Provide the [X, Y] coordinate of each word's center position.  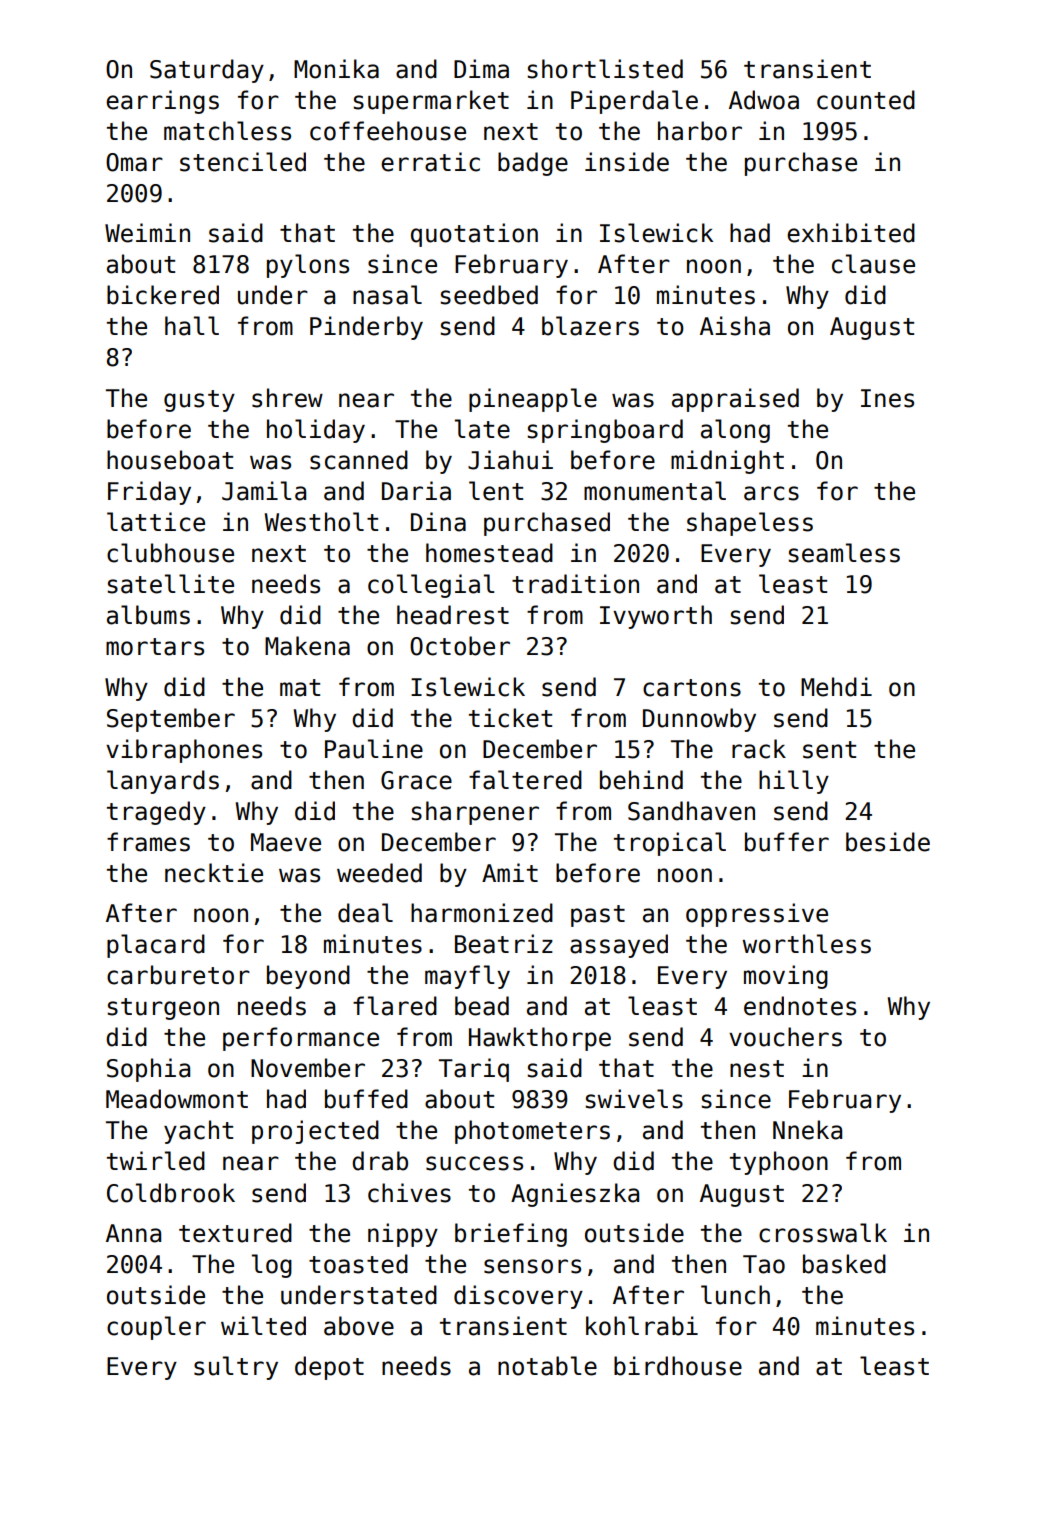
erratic [430, 162]
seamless [844, 553]
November [308, 1068]
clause [873, 264]
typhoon [779, 1163]
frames [148, 842]
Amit [510, 872]
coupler [156, 1328]
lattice [156, 522]
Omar [134, 162]
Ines [887, 398]
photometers [532, 1132]
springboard [605, 431]
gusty [199, 401]
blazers [590, 326]
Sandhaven [691, 811]
